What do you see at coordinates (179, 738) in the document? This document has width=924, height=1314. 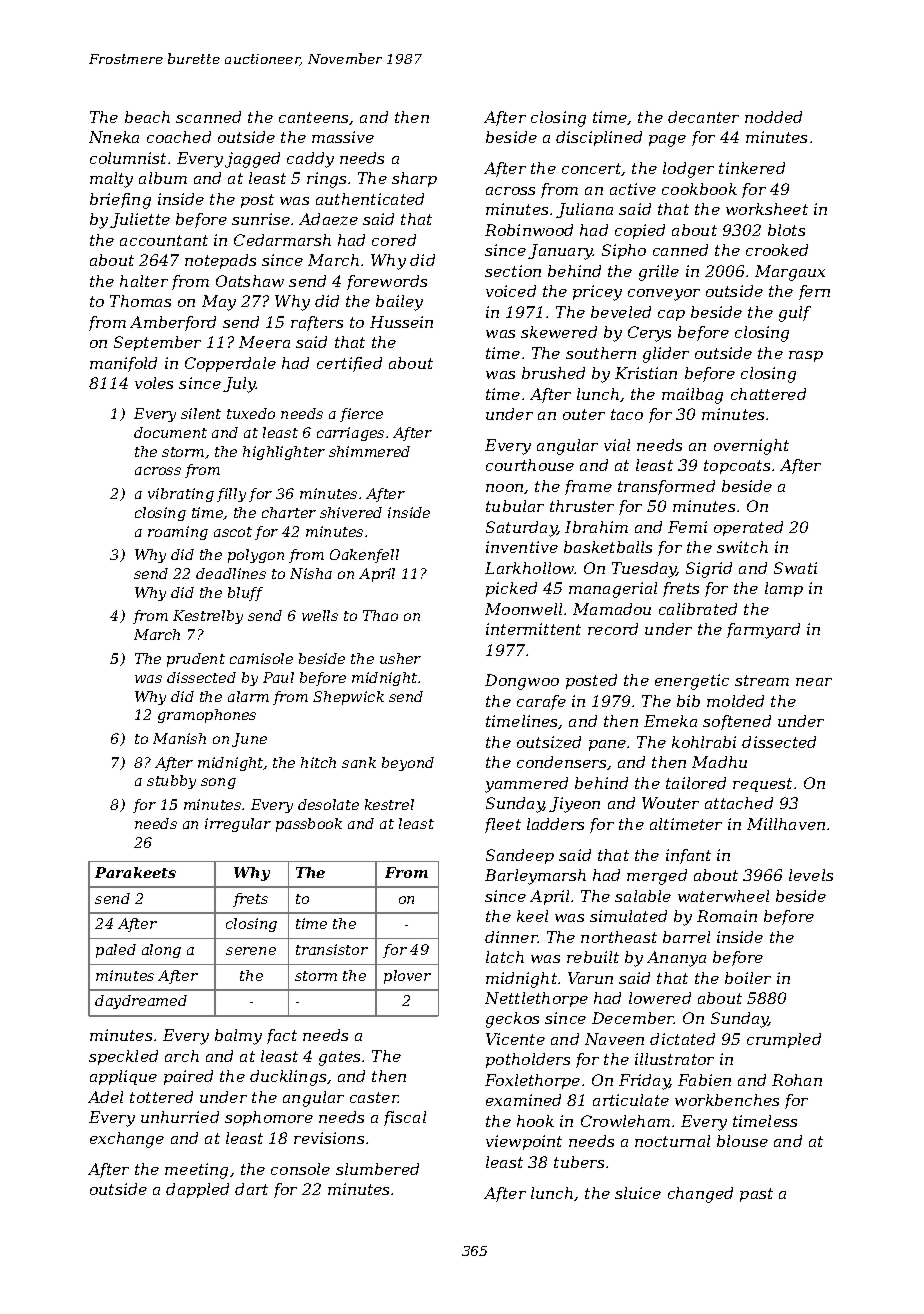 I see `Manish` at bounding box center [179, 738].
